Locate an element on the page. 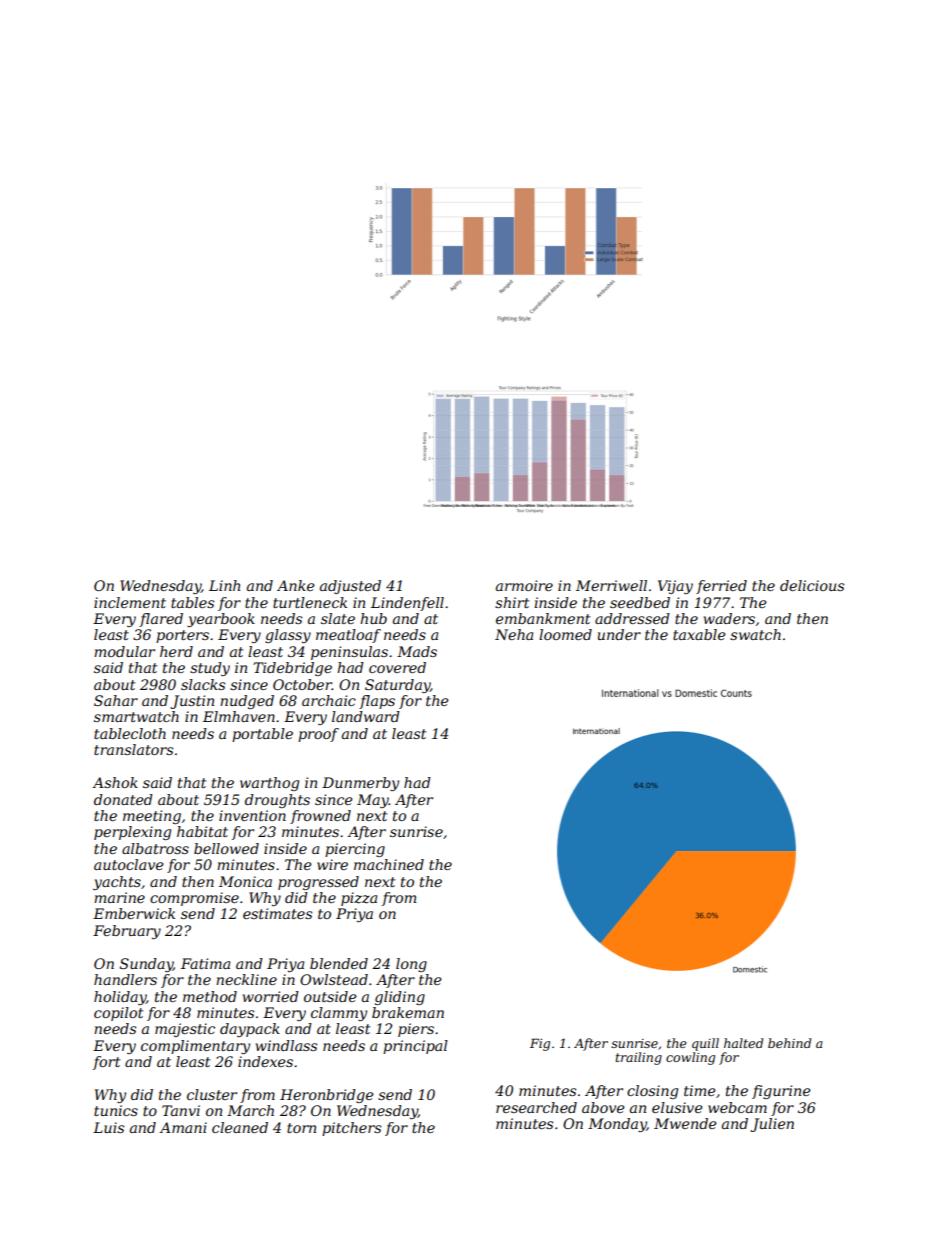  Ashok is located at coordinates (115, 782).
